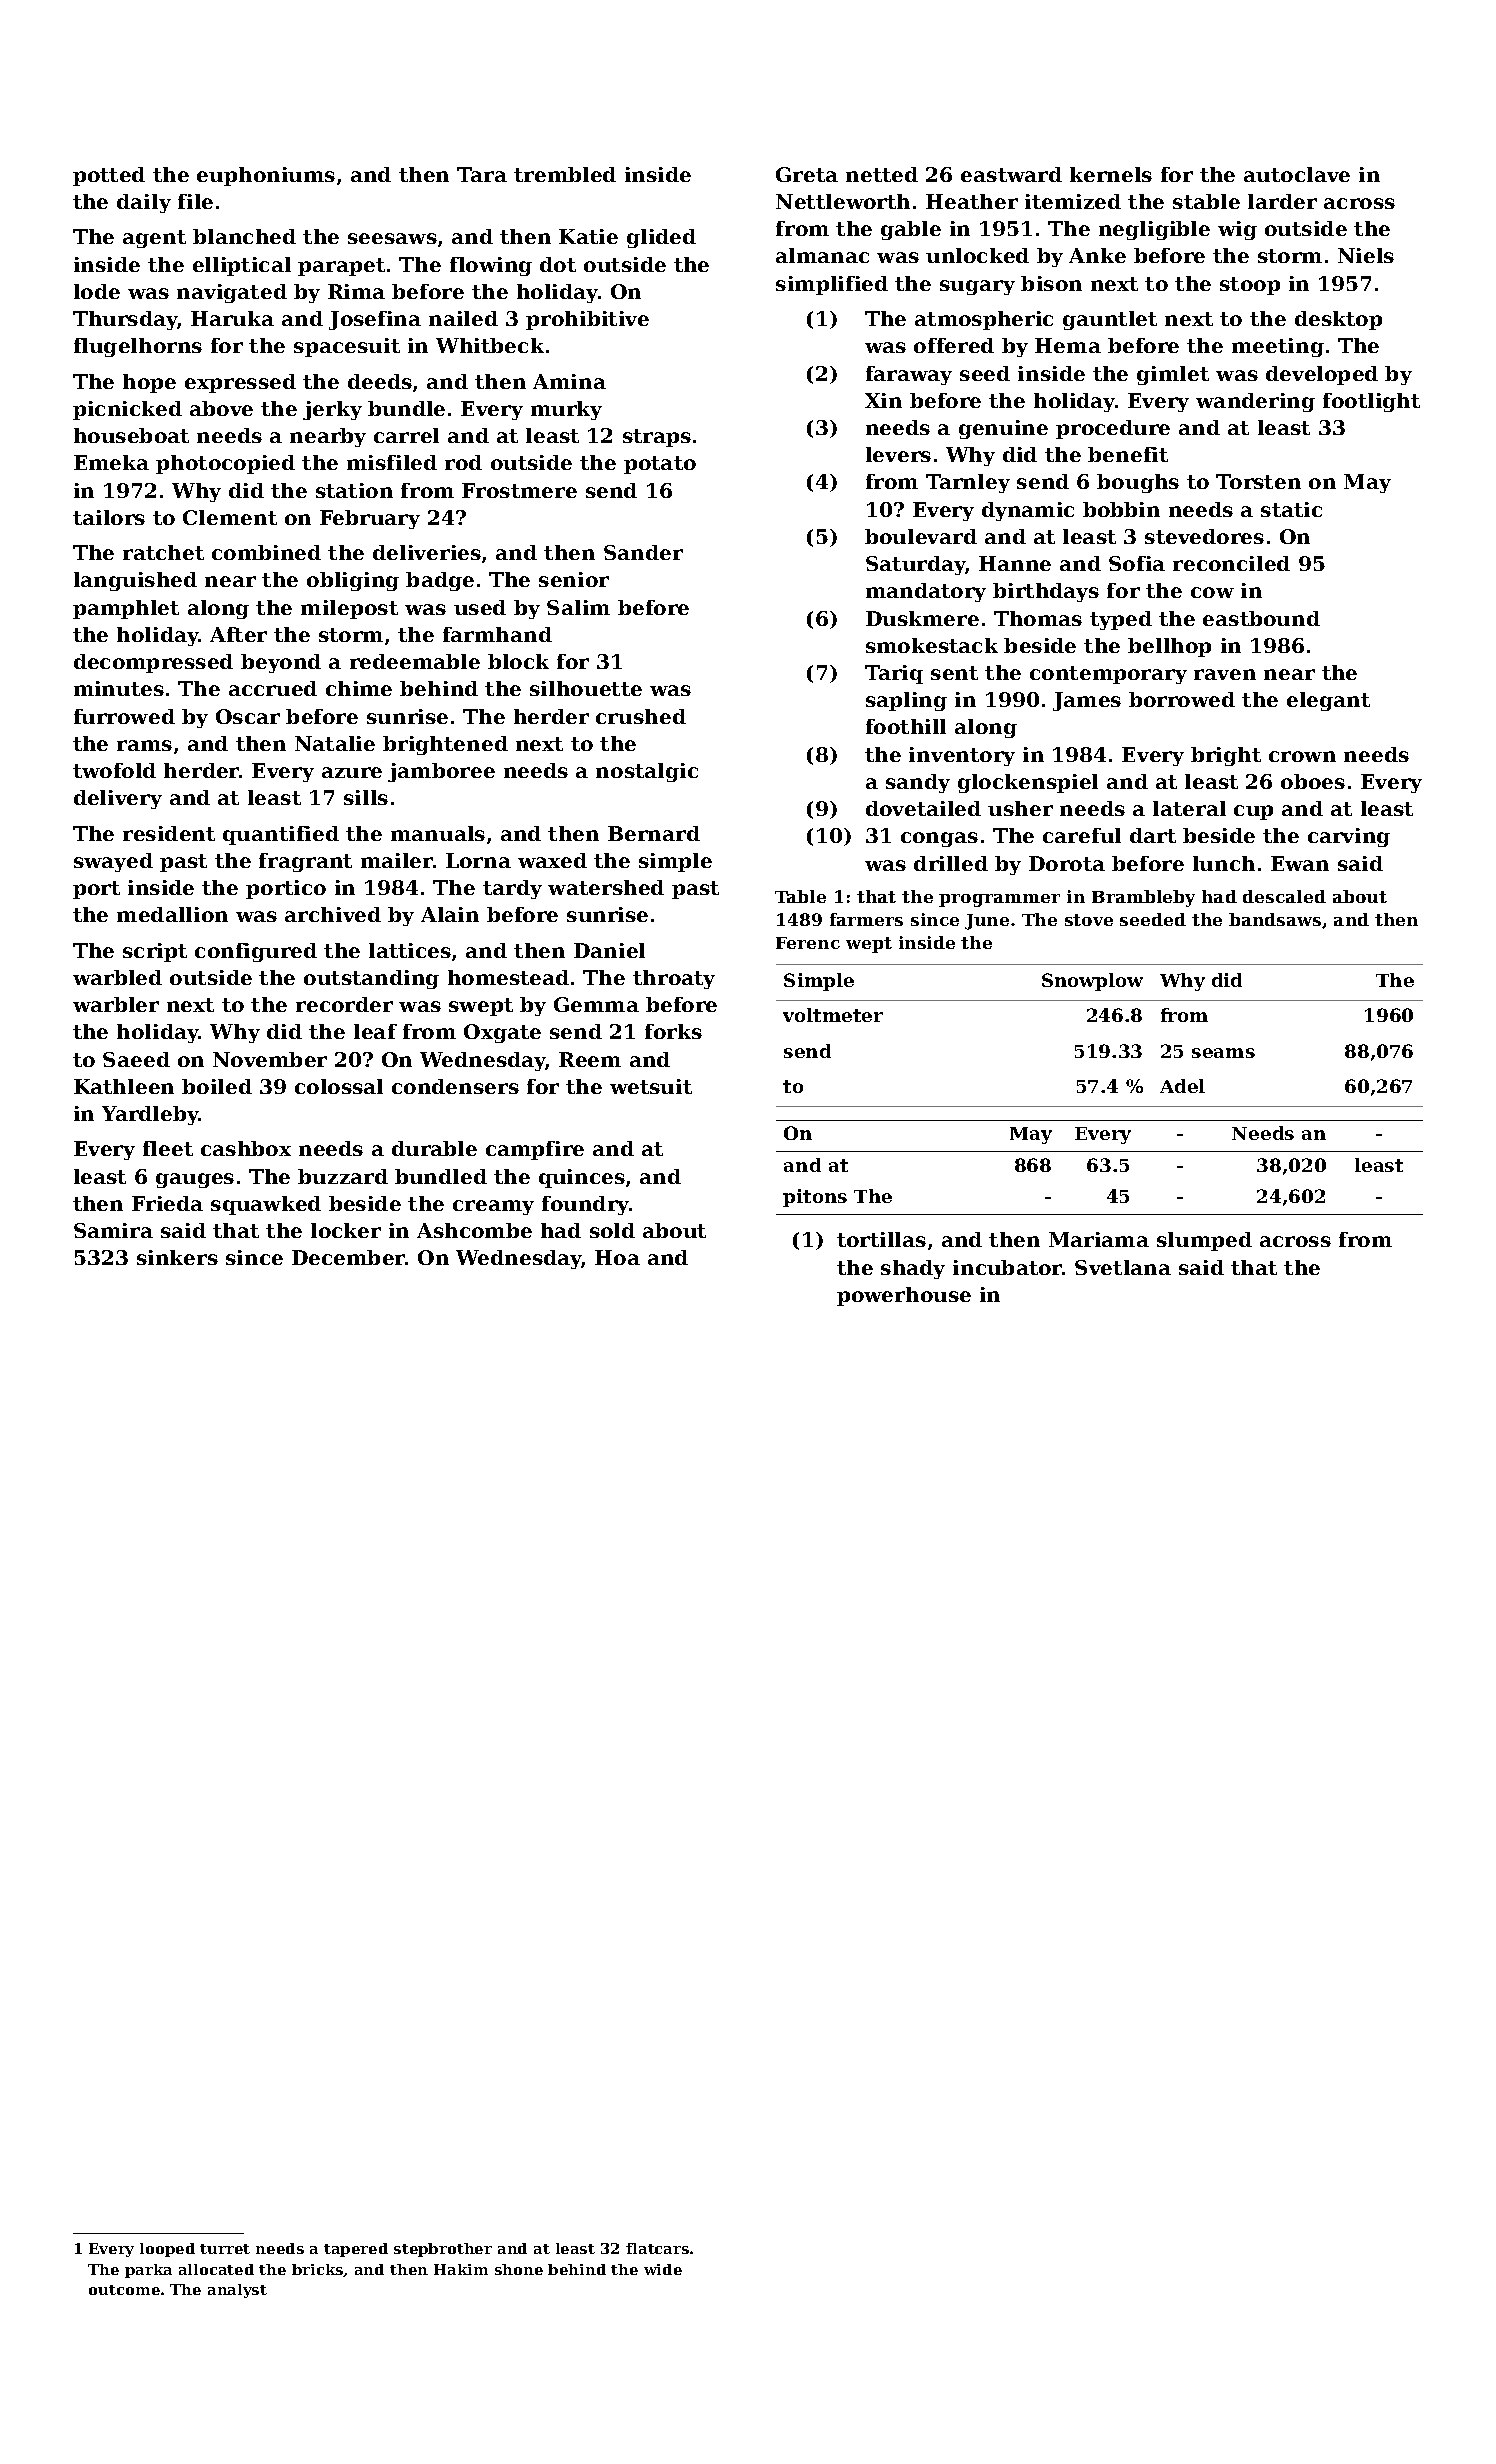  I want to click on looped, so click(167, 2250).
